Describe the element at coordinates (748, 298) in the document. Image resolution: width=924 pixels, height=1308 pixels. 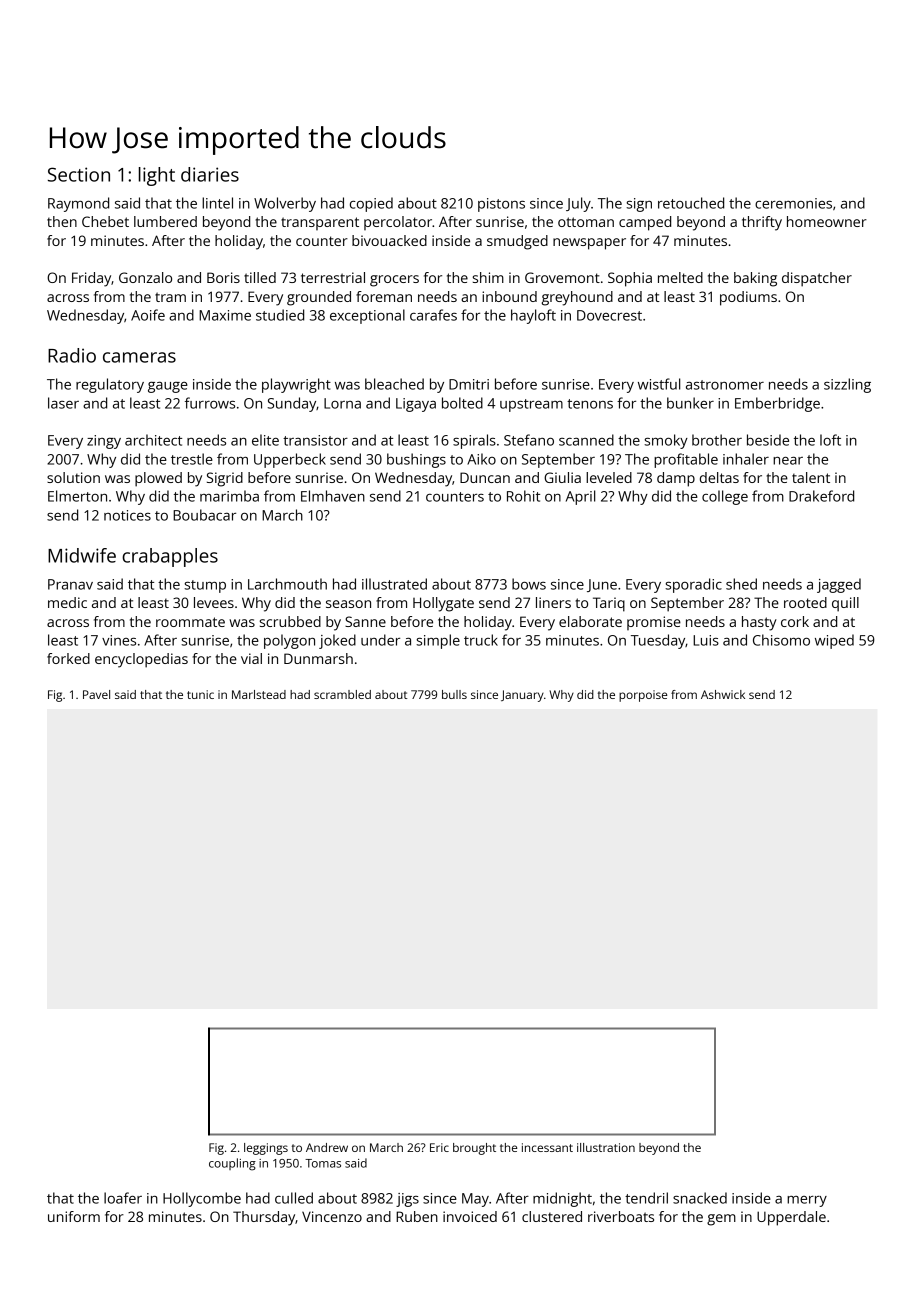
I see `podiums` at that location.
